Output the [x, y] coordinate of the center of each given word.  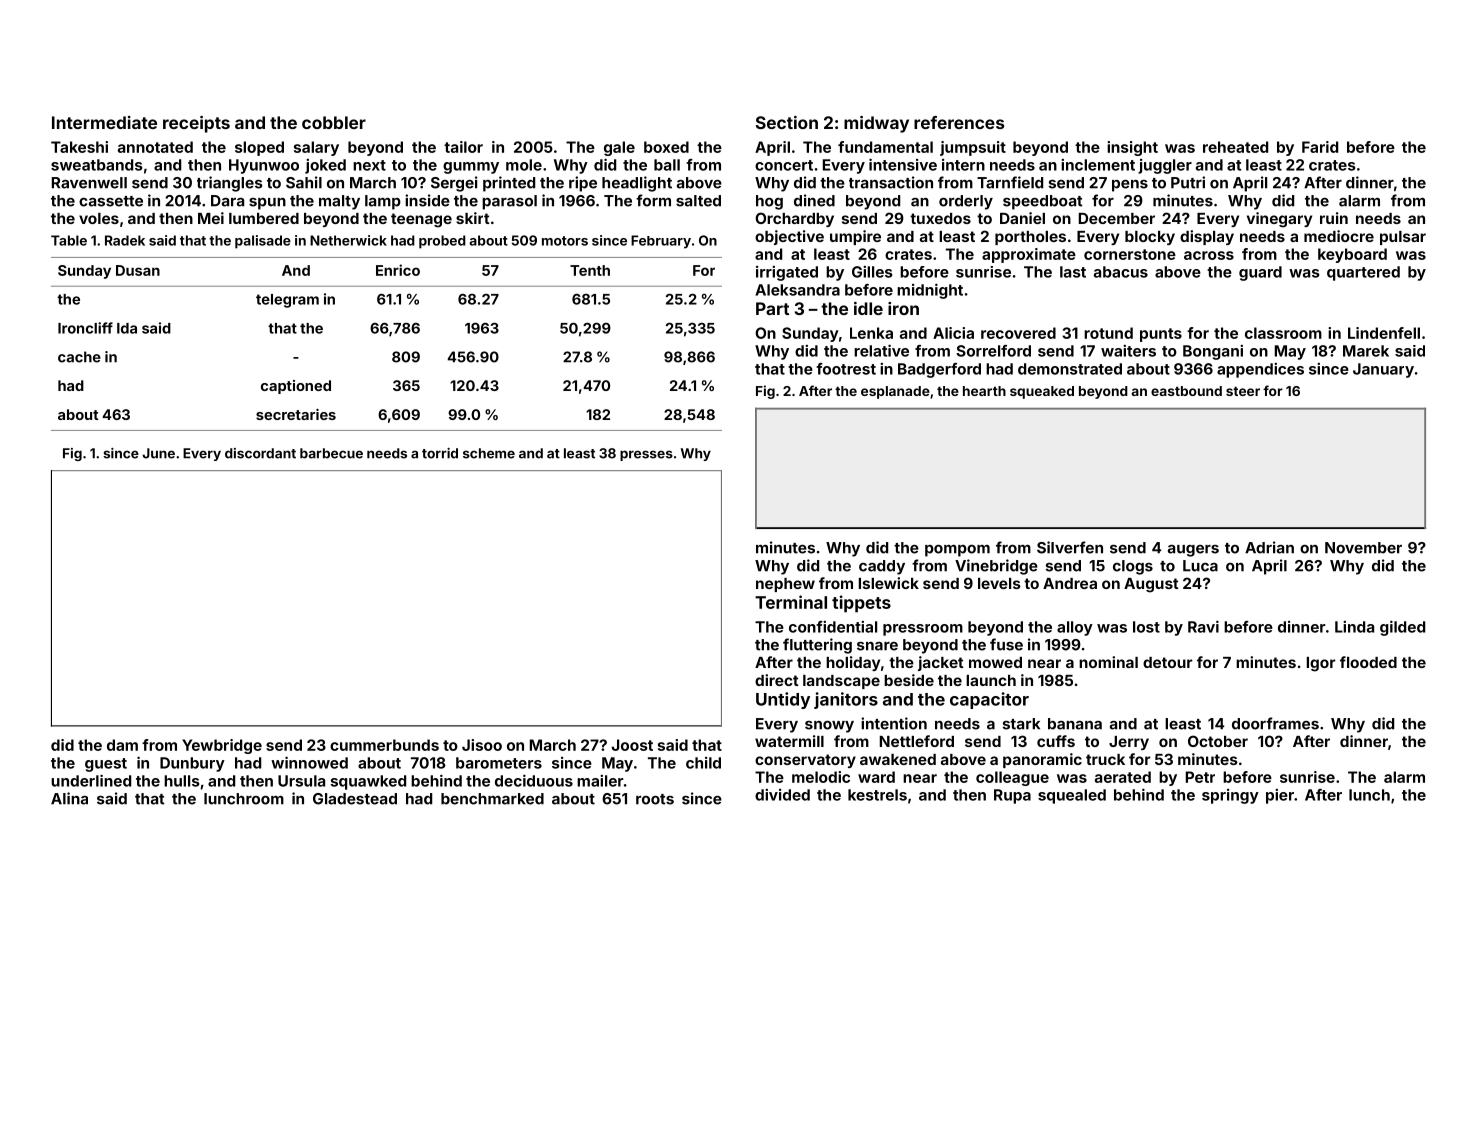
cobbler [334, 122]
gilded [1402, 628]
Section [787, 122]
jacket [941, 663]
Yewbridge [222, 746]
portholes [1030, 238]
